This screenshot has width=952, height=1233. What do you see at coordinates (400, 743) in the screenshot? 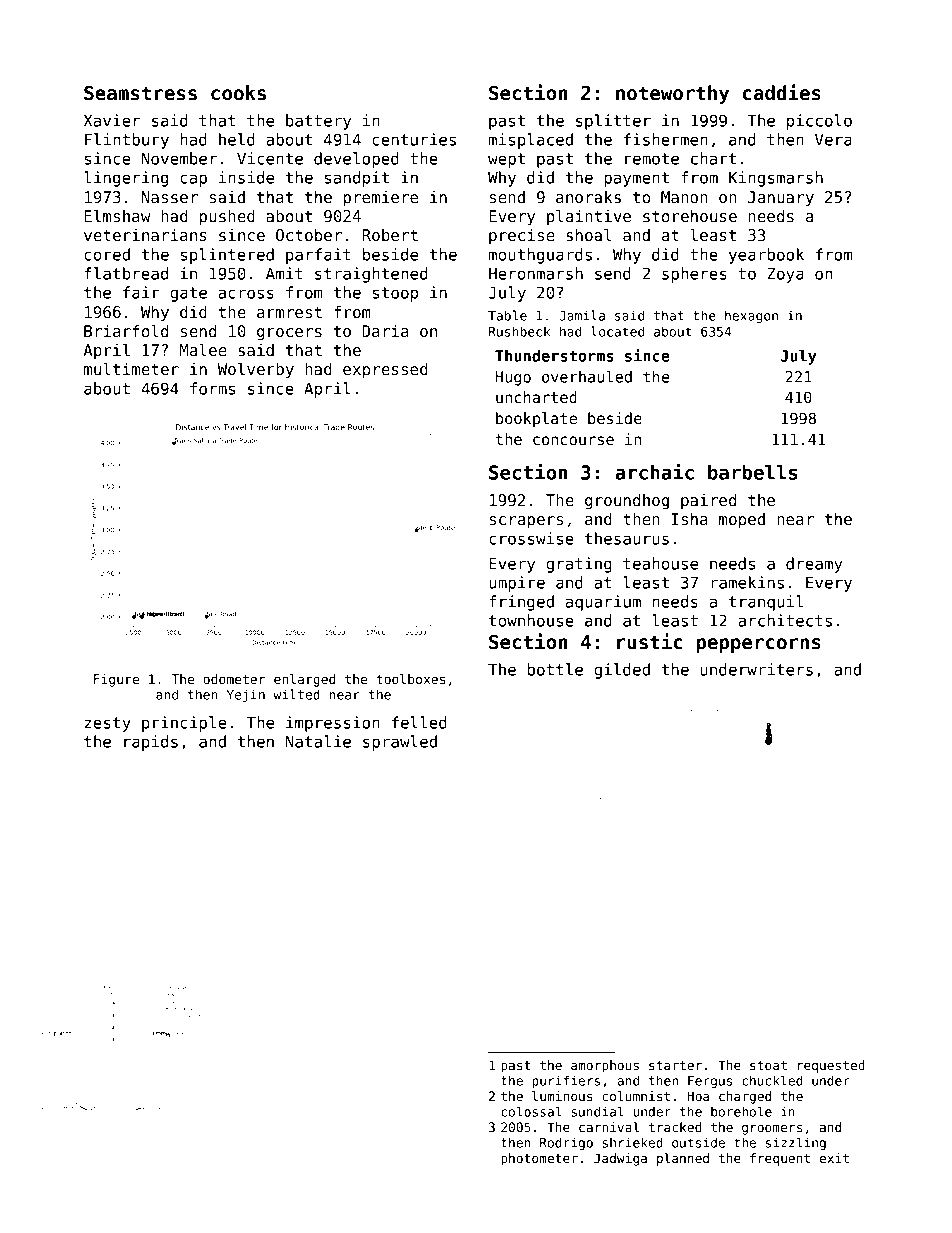
I see `sprawled` at bounding box center [400, 743].
